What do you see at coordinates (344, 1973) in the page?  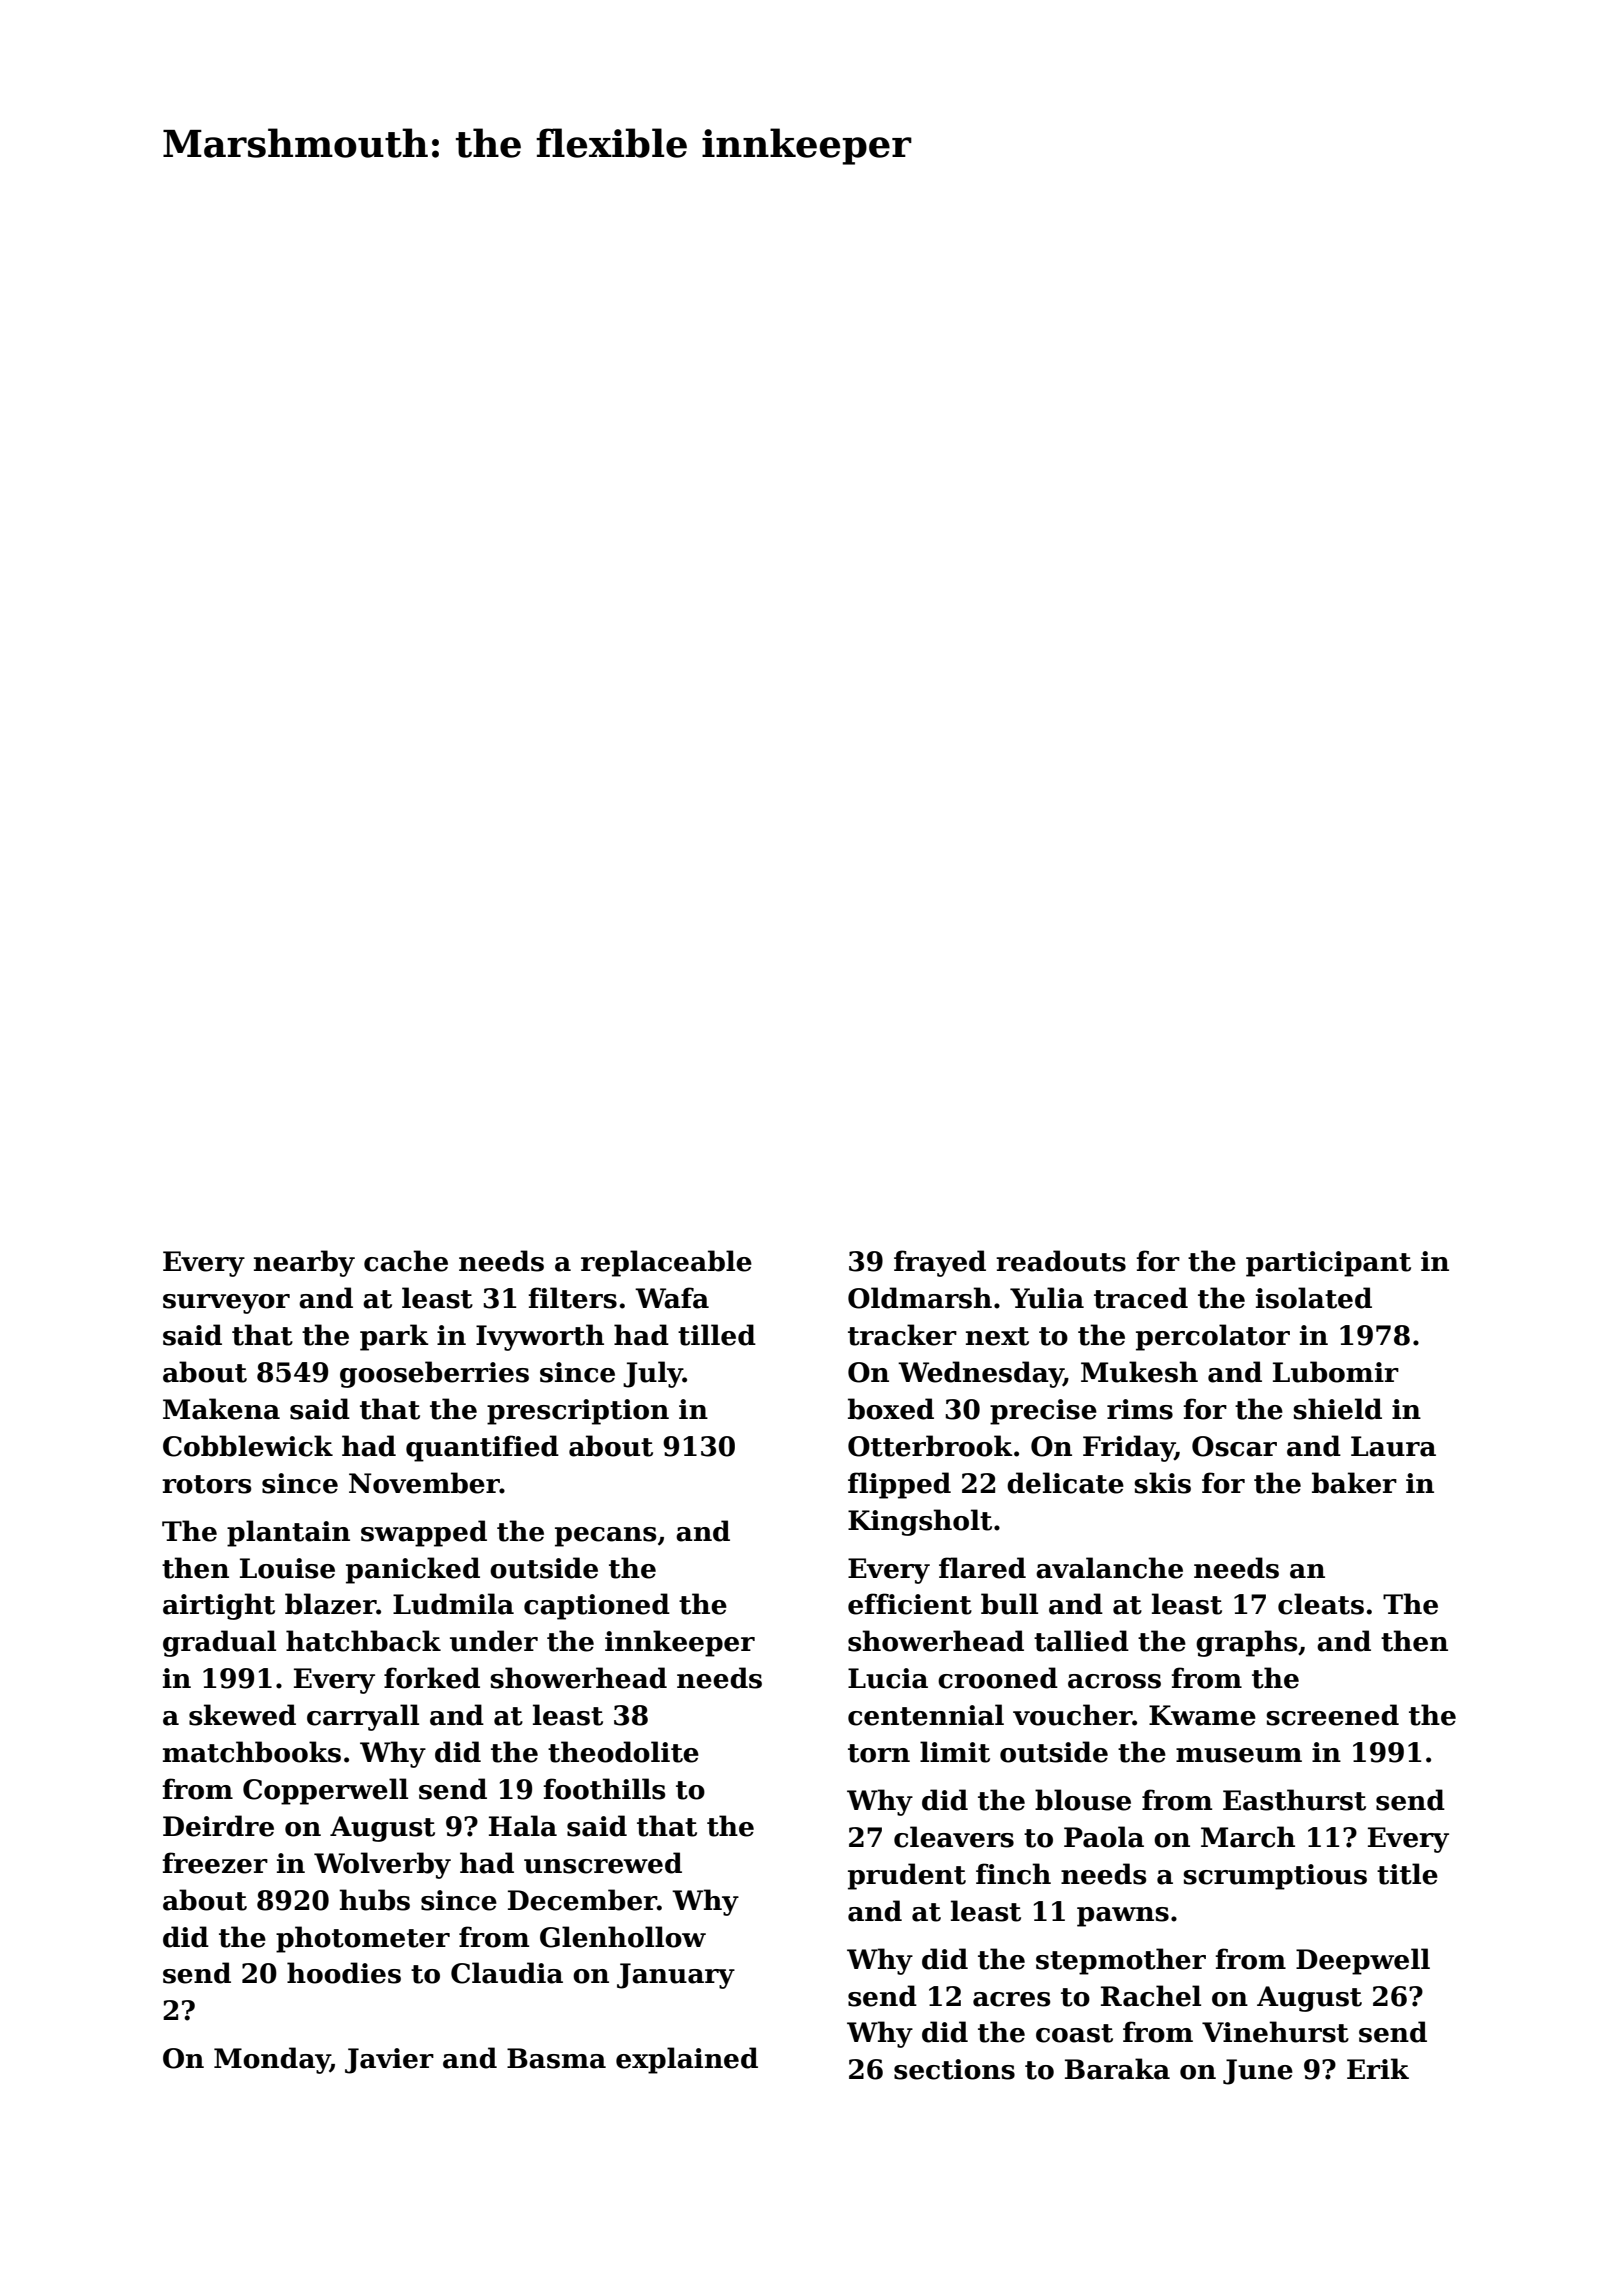 I see `hoodies` at bounding box center [344, 1973].
